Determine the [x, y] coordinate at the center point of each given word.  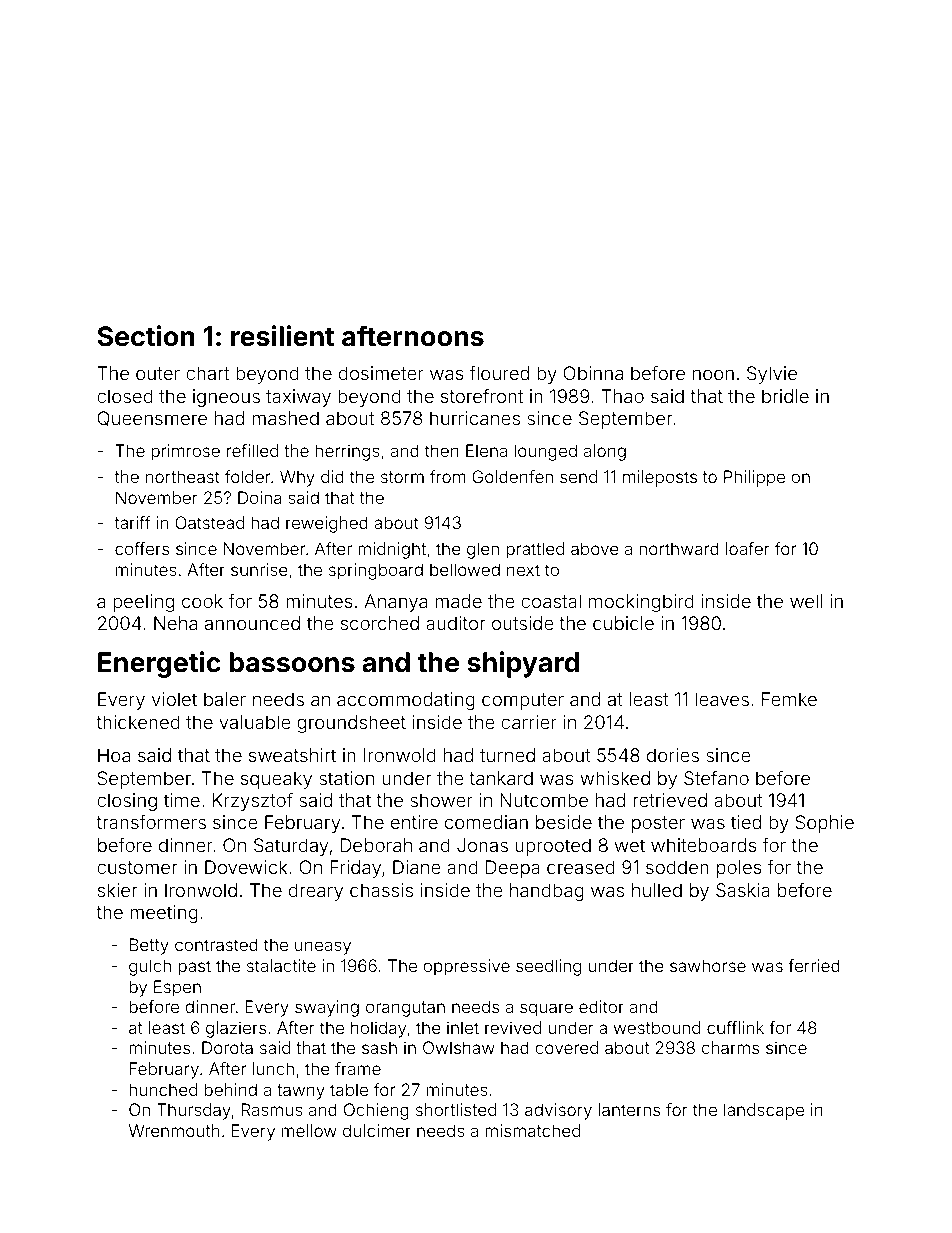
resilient [283, 336]
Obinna [593, 373]
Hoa [114, 755]
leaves [722, 699]
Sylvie [772, 375]
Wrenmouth [174, 1130]
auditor [455, 623]
